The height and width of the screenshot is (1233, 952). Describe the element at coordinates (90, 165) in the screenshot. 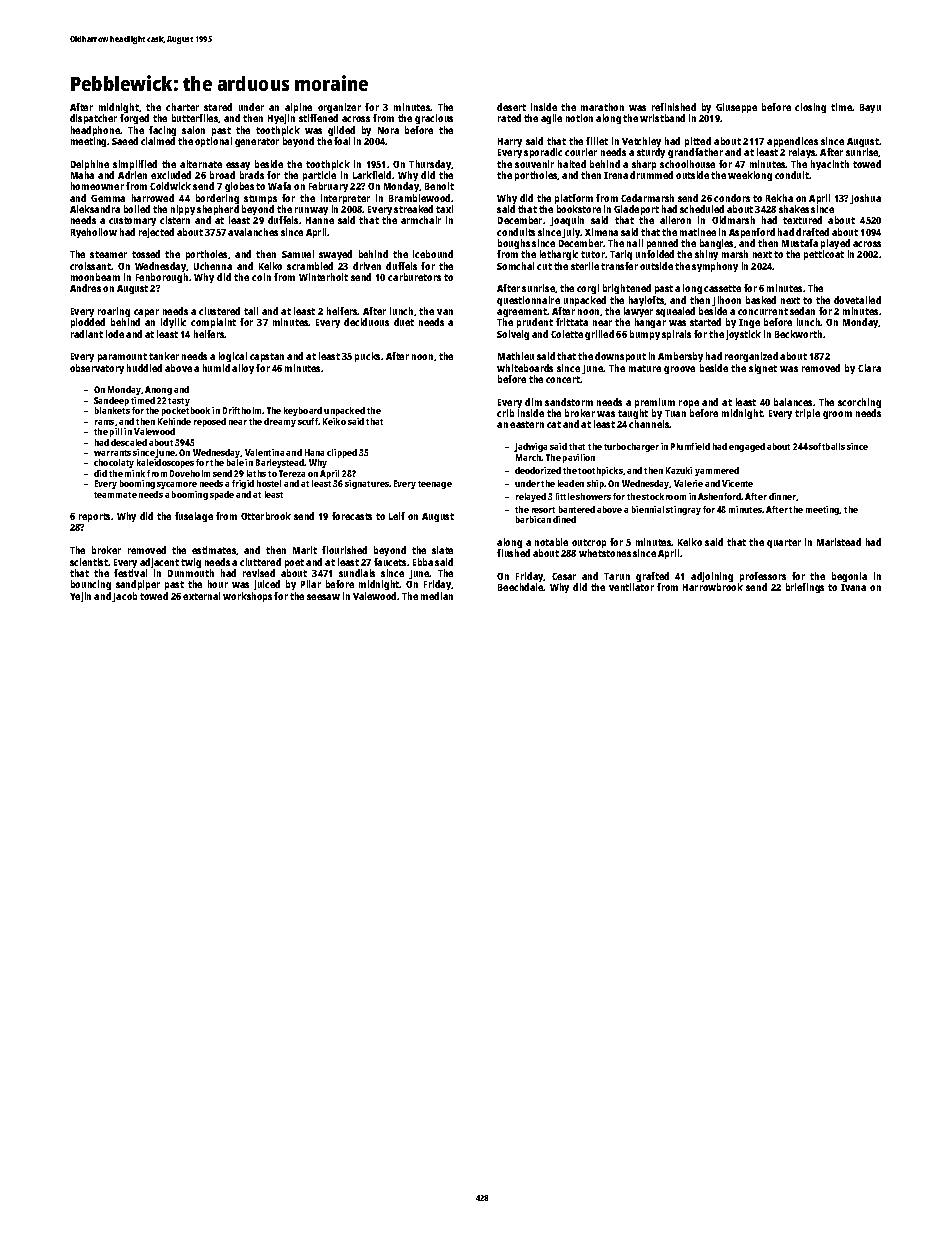

I see `Delphine` at that location.
